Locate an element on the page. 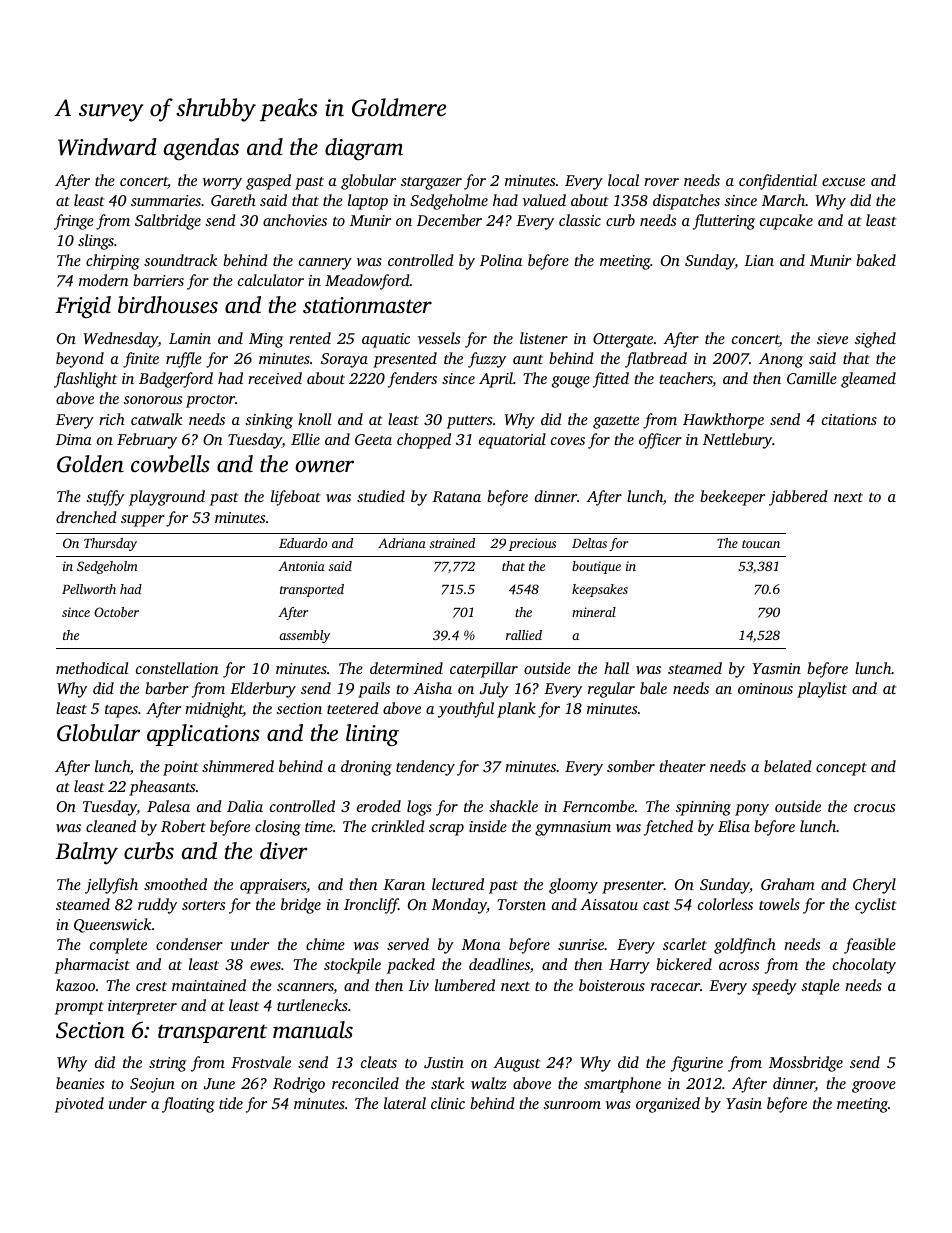  string is located at coordinates (167, 1064).
